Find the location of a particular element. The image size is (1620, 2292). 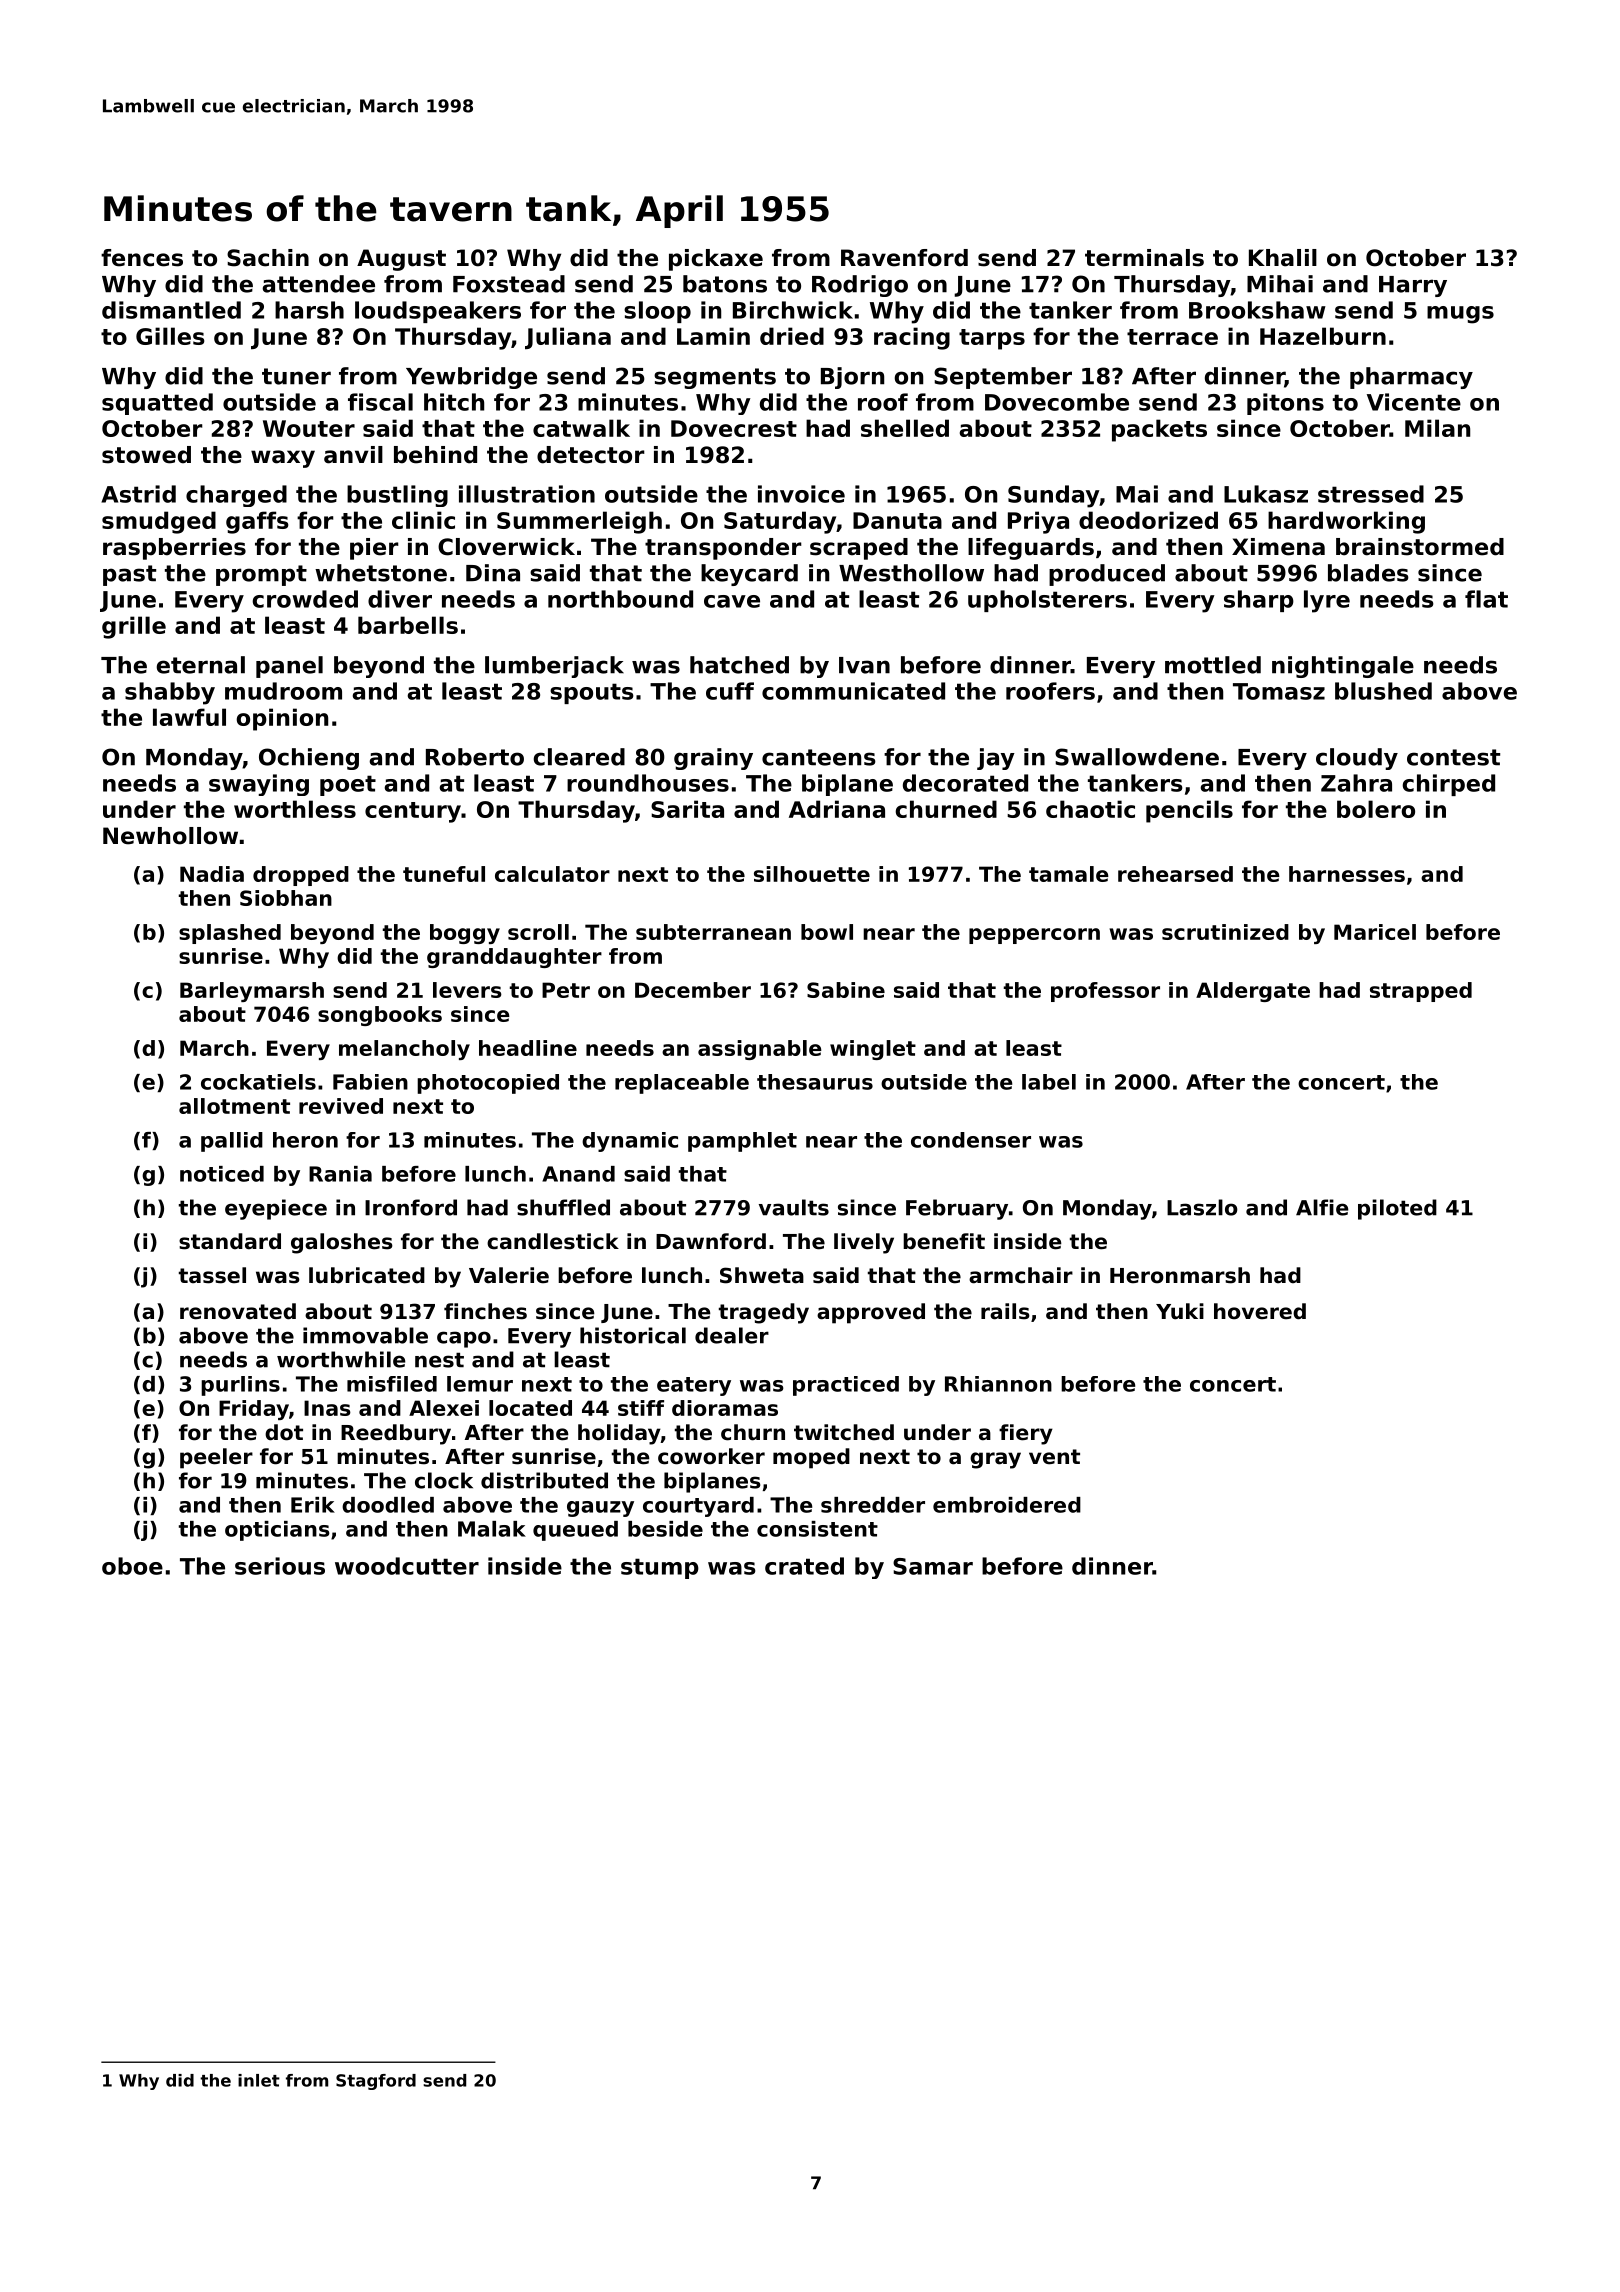

transponder is located at coordinates (723, 549).
